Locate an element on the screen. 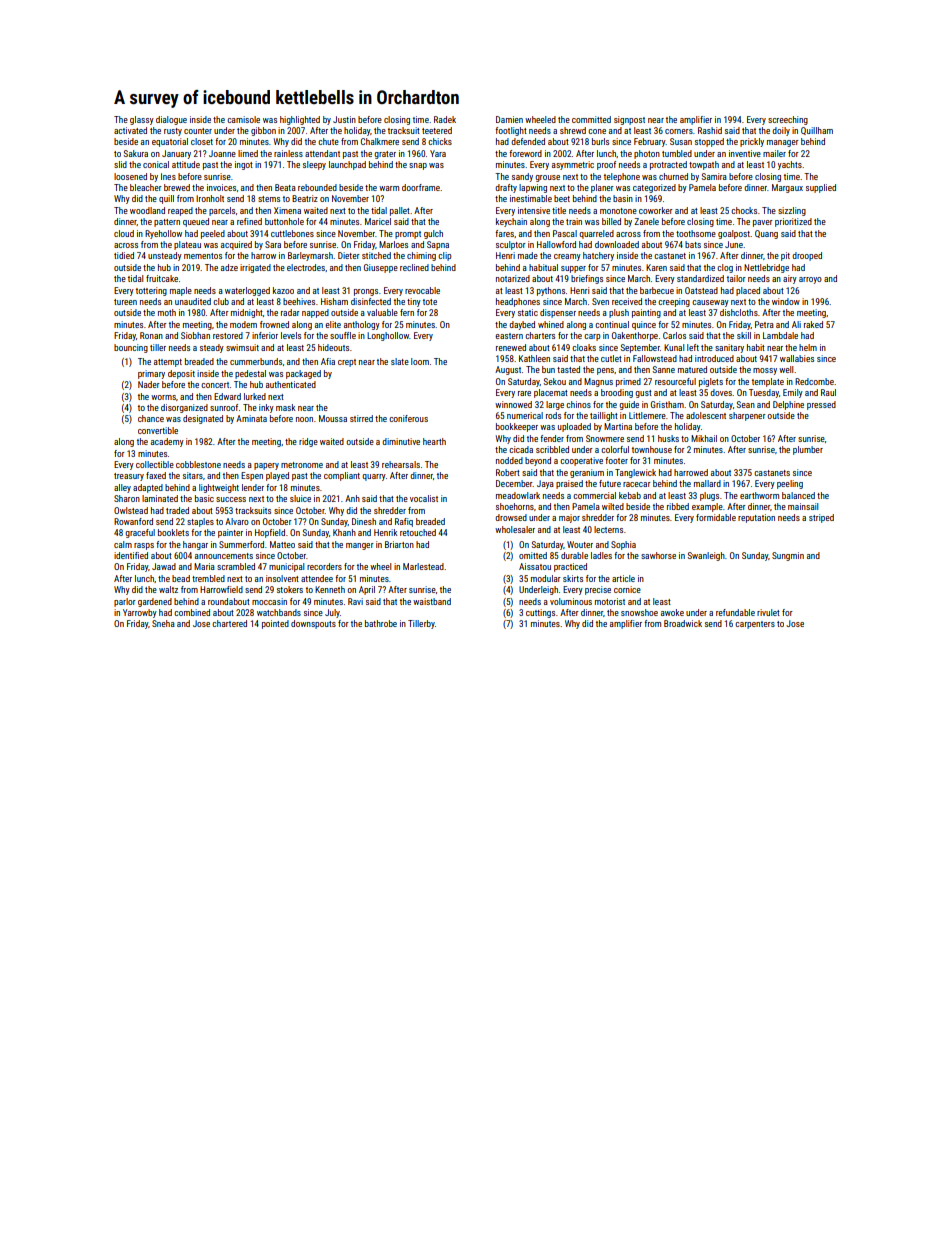 The width and height of the screenshot is (952, 1233). Sharon is located at coordinates (127, 498).
